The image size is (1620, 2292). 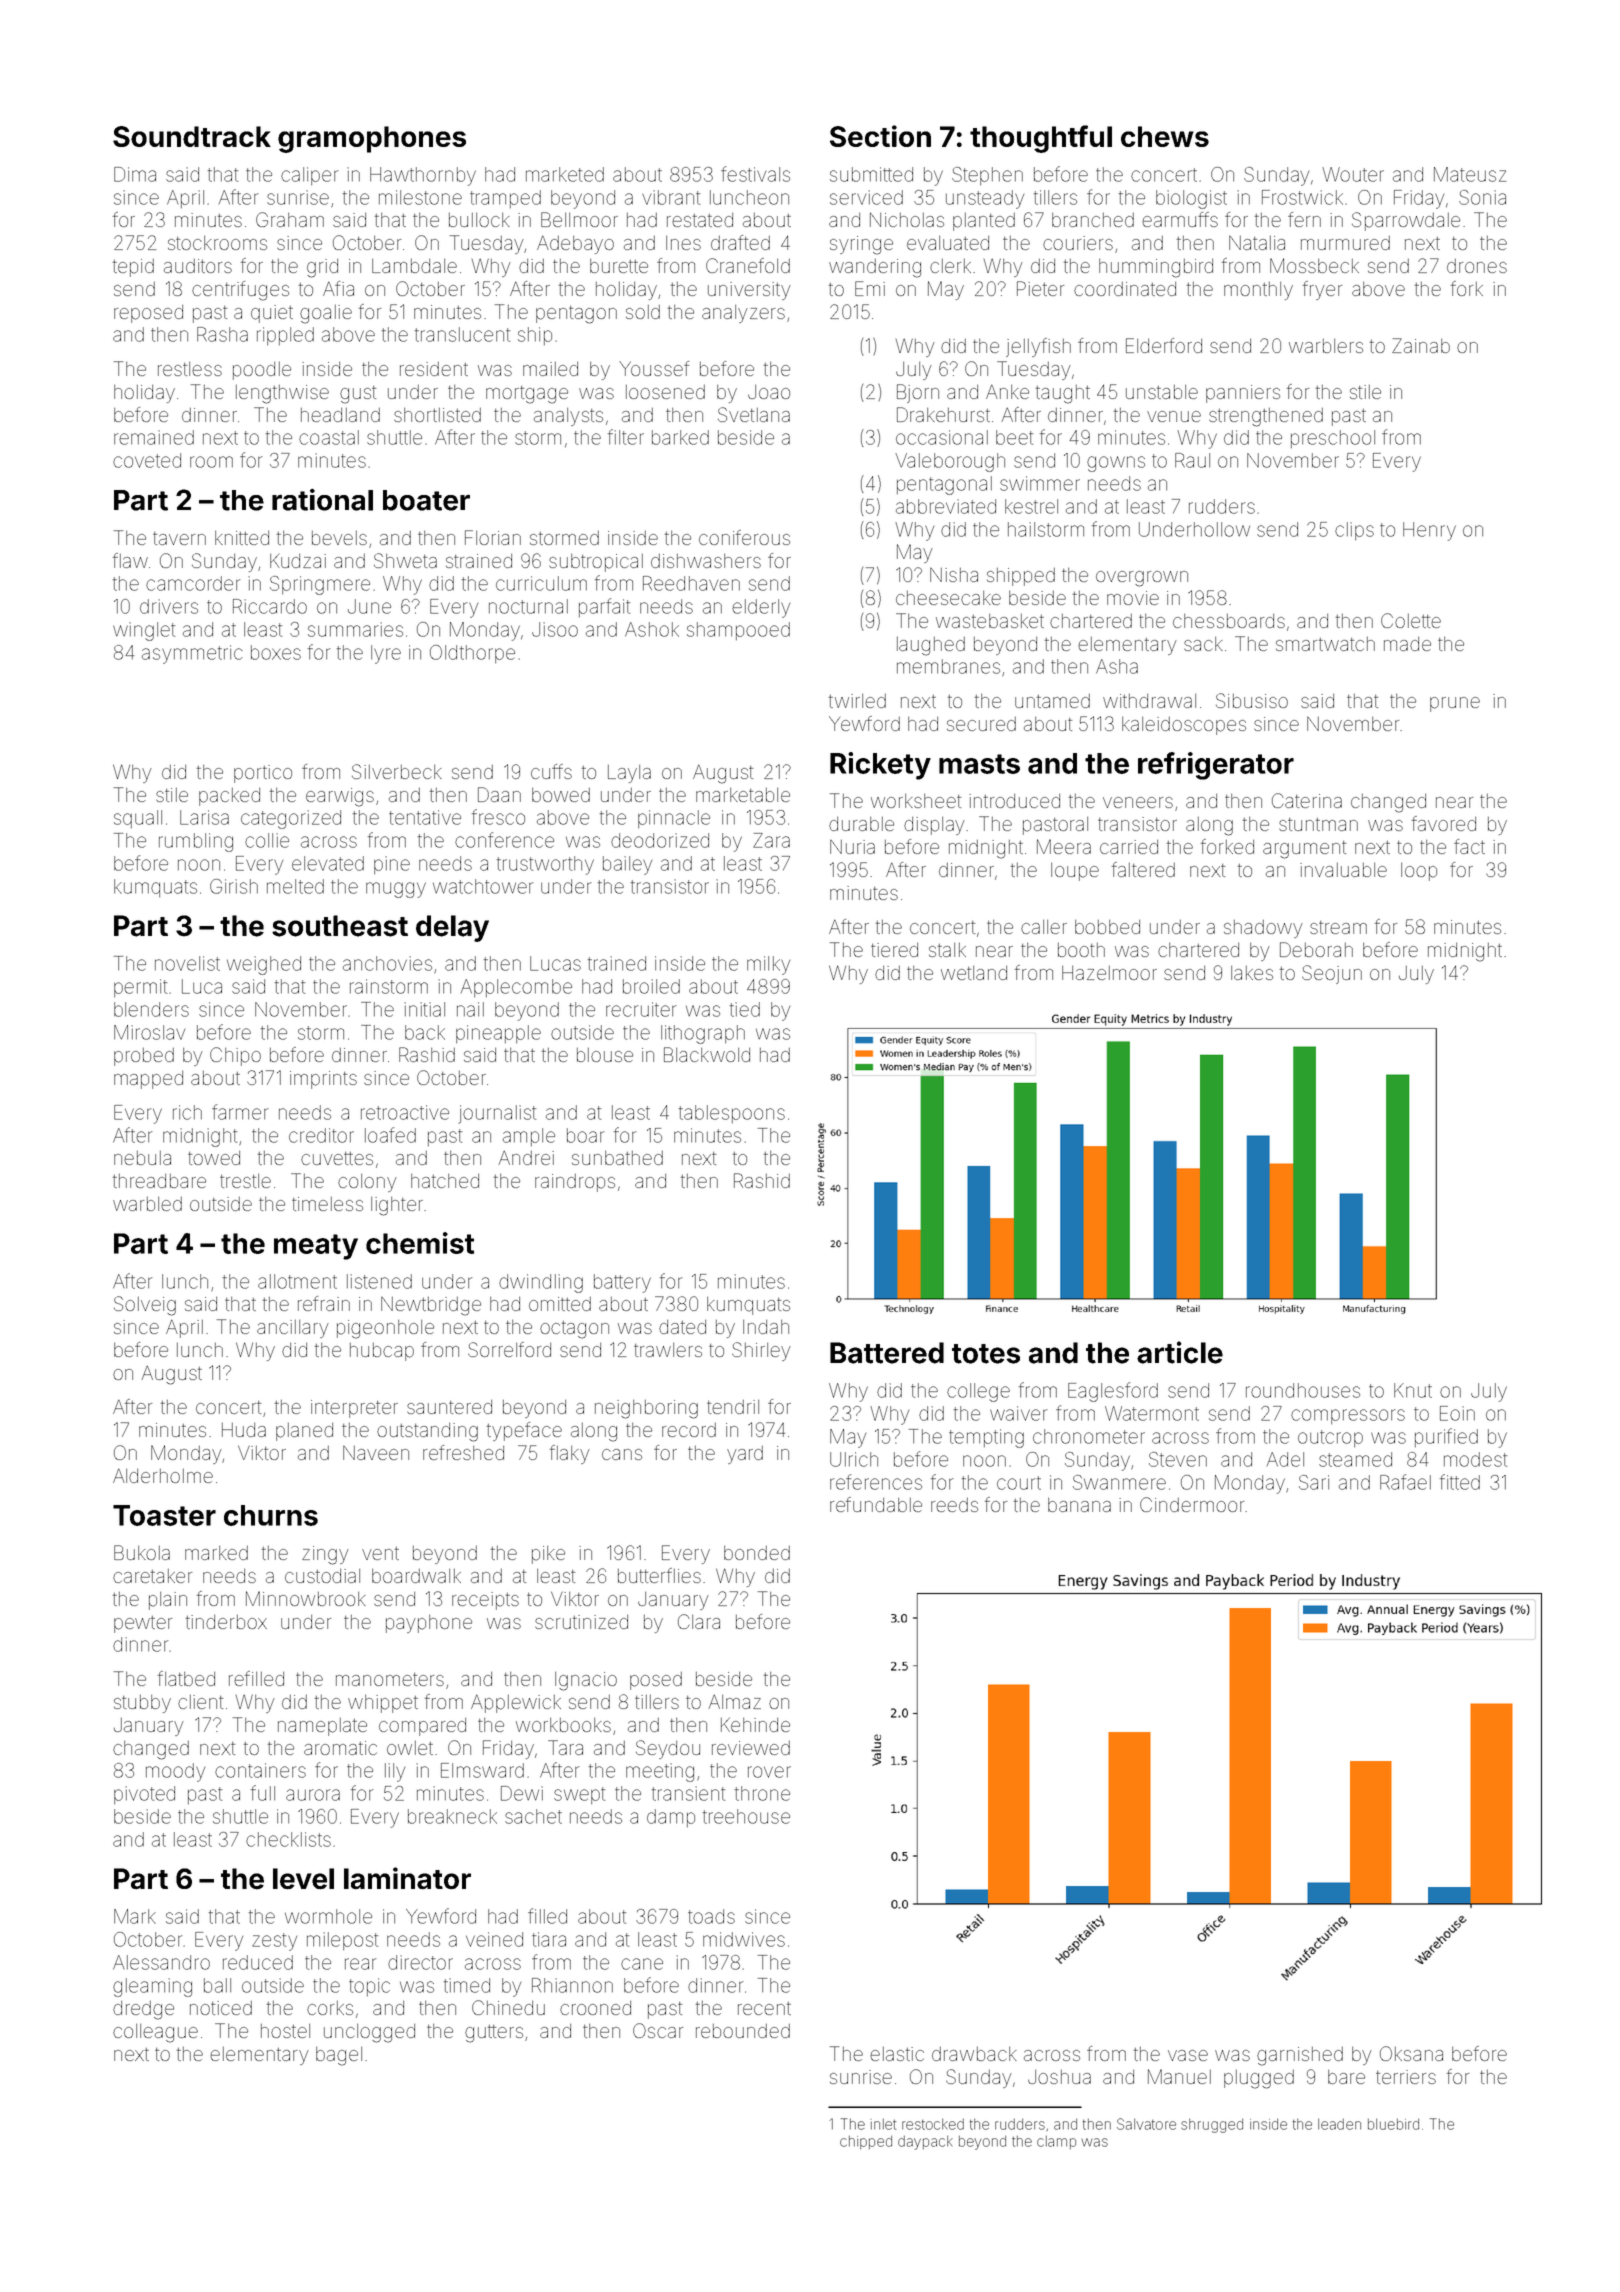 I want to click on daypack, so click(x=925, y=2143).
